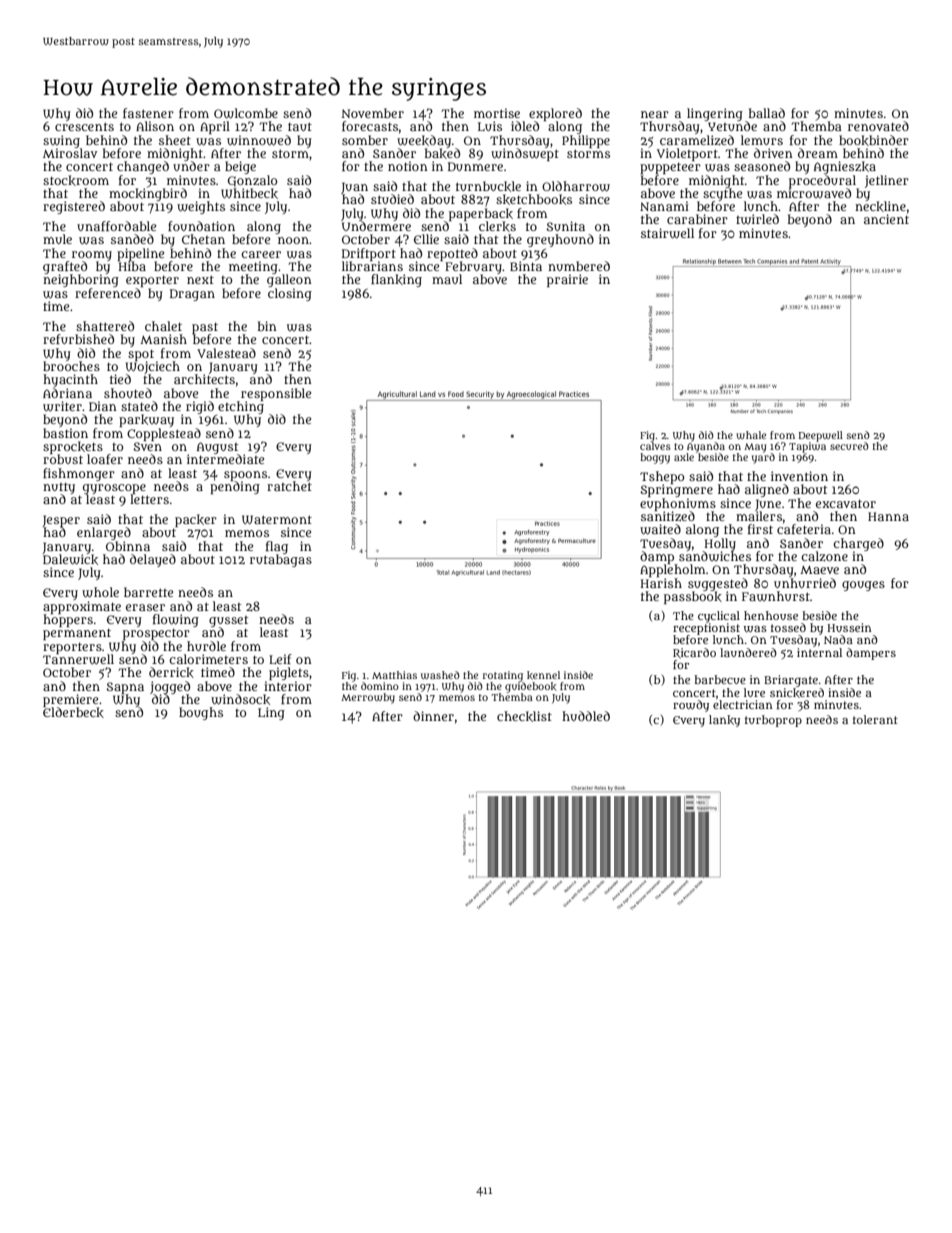  What do you see at coordinates (660, 529) in the screenshot?
I see `waited` at bounding box center [660, 529].
